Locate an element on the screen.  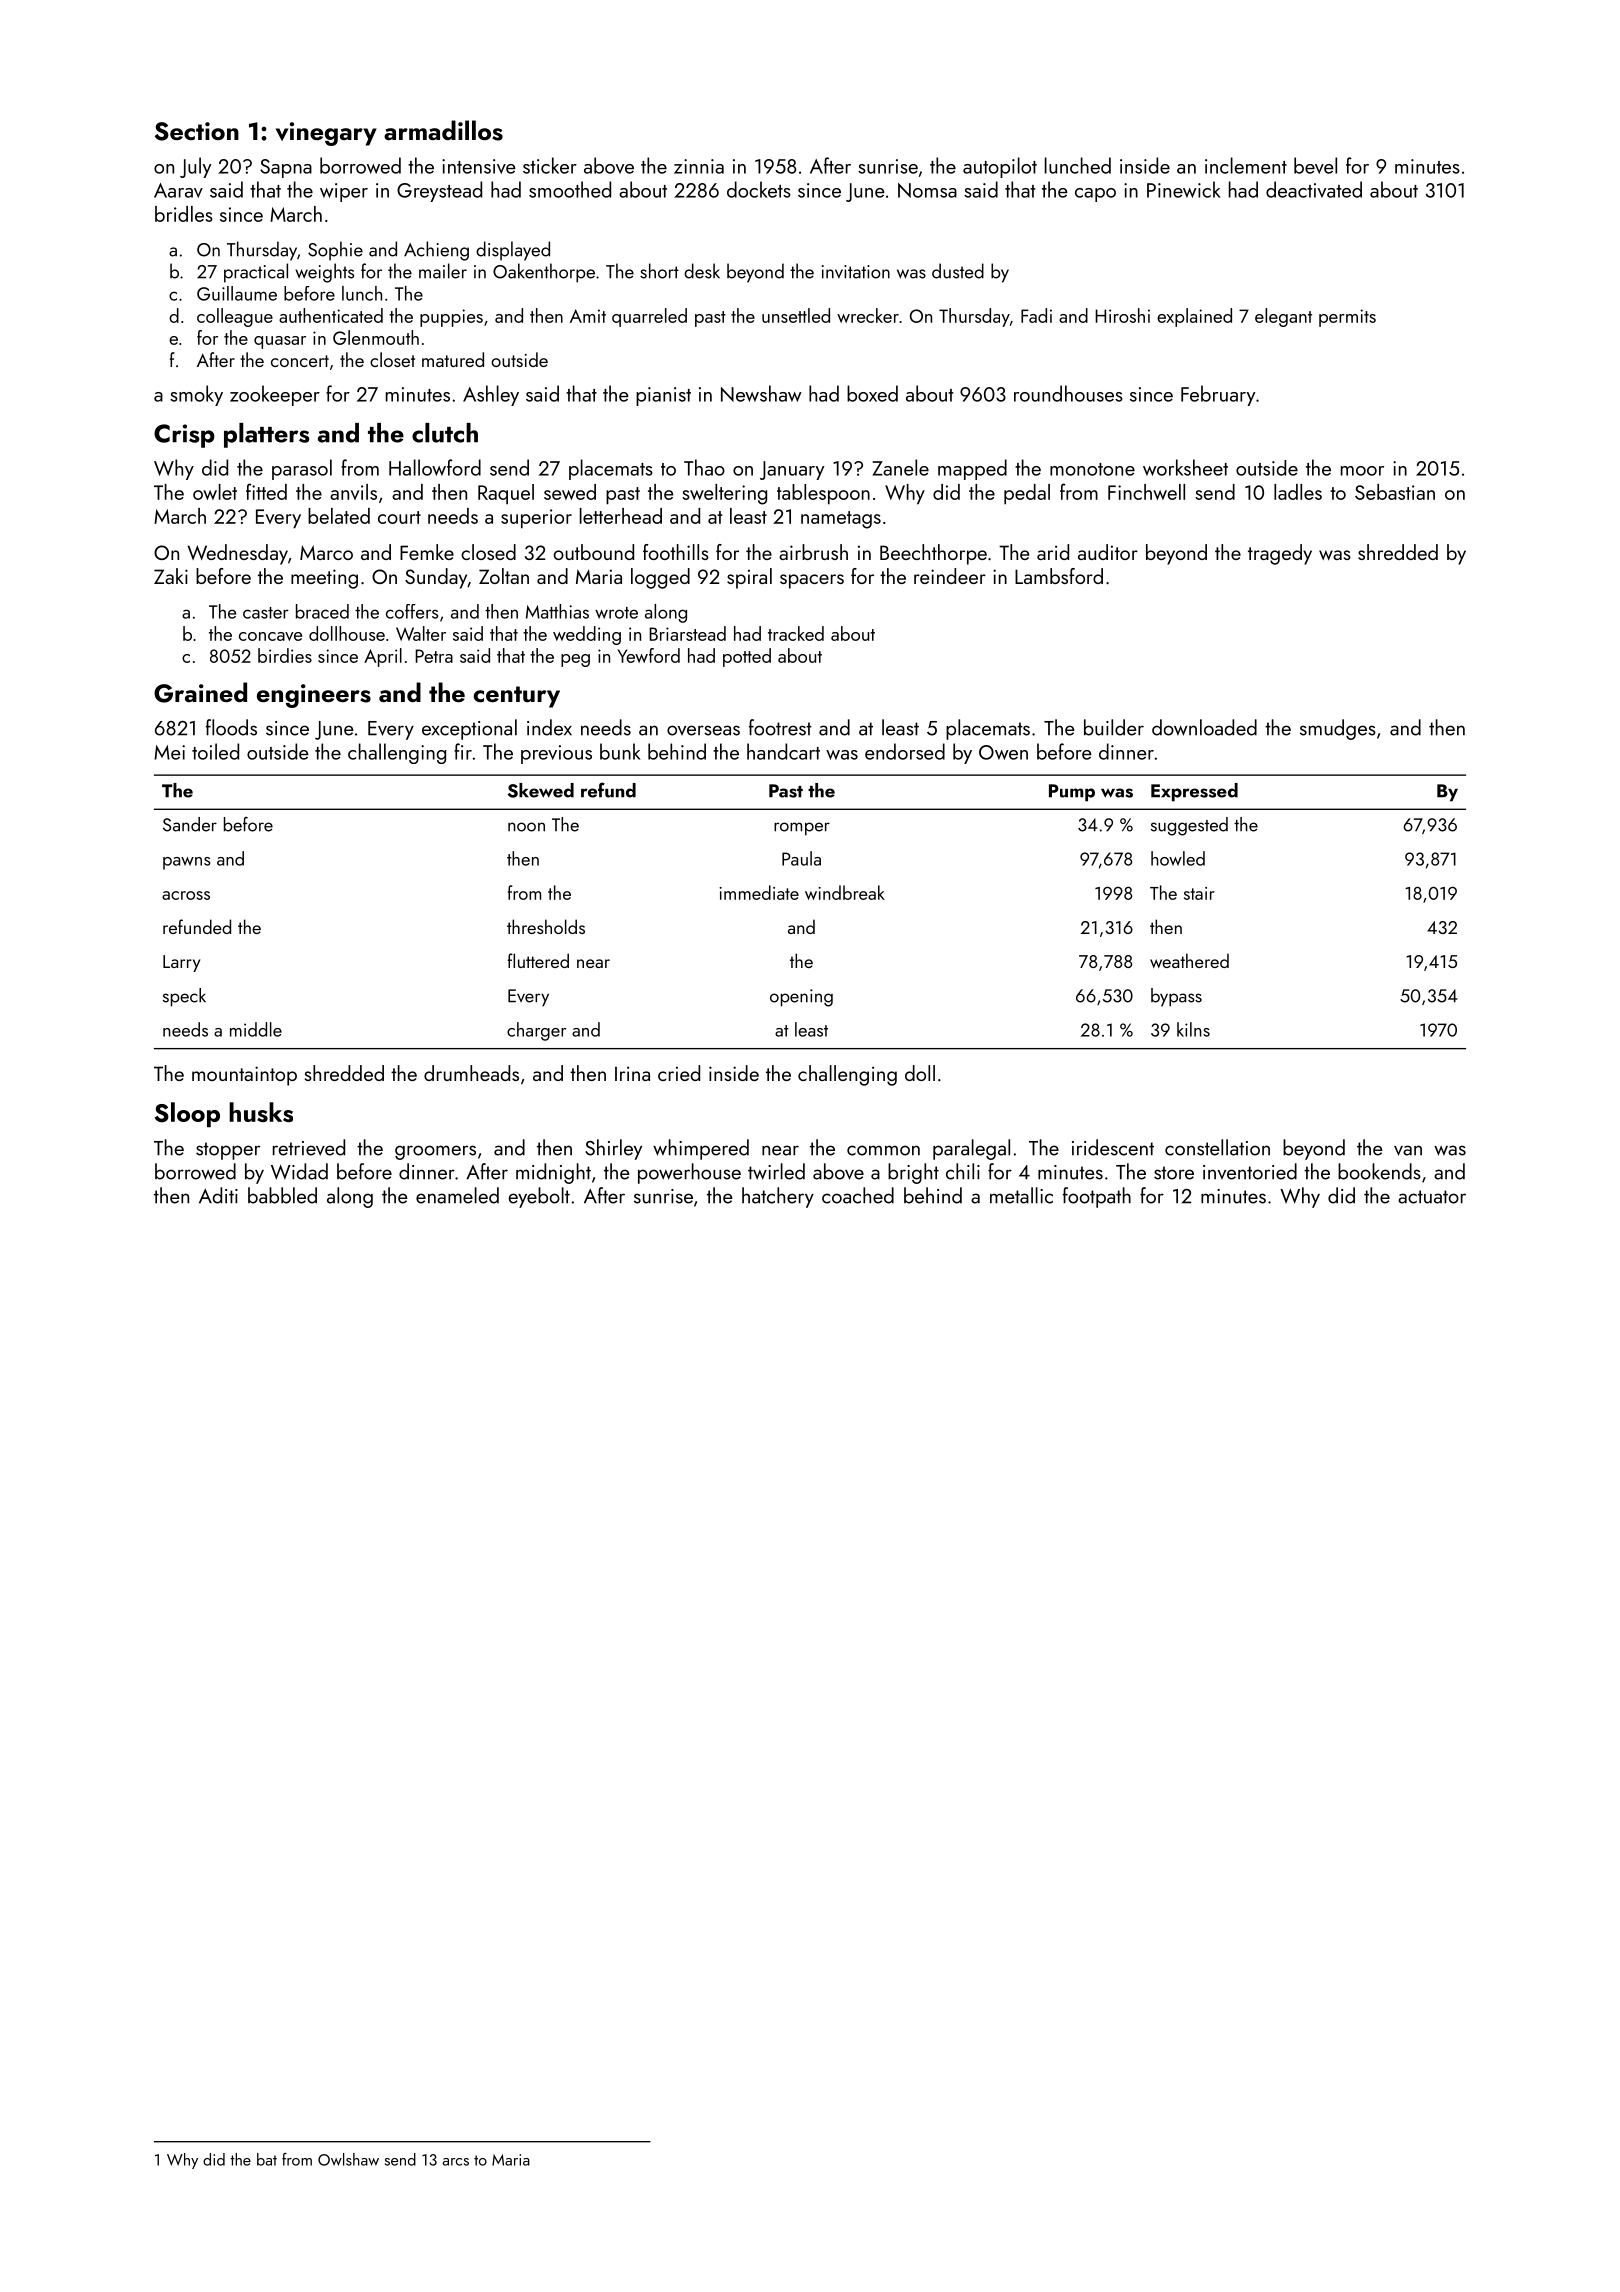
Sander is located at coordinates (190, 824).
